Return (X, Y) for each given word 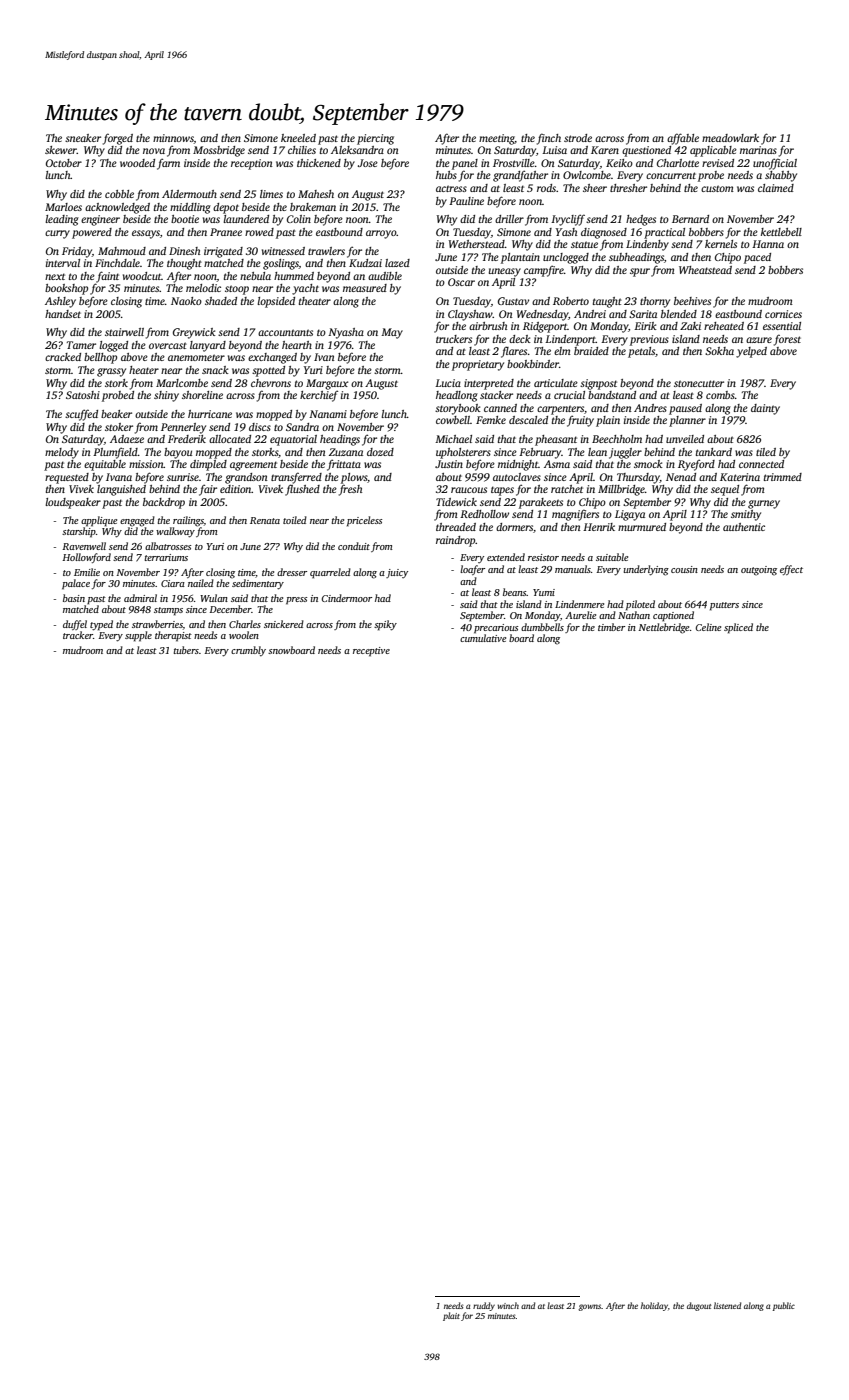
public (784, 1306)
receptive (371, 652)
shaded (221, 301)
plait (451, 1316)
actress (451, 188)
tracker (78, 635)
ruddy (484, 1306)
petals (641, 352)
